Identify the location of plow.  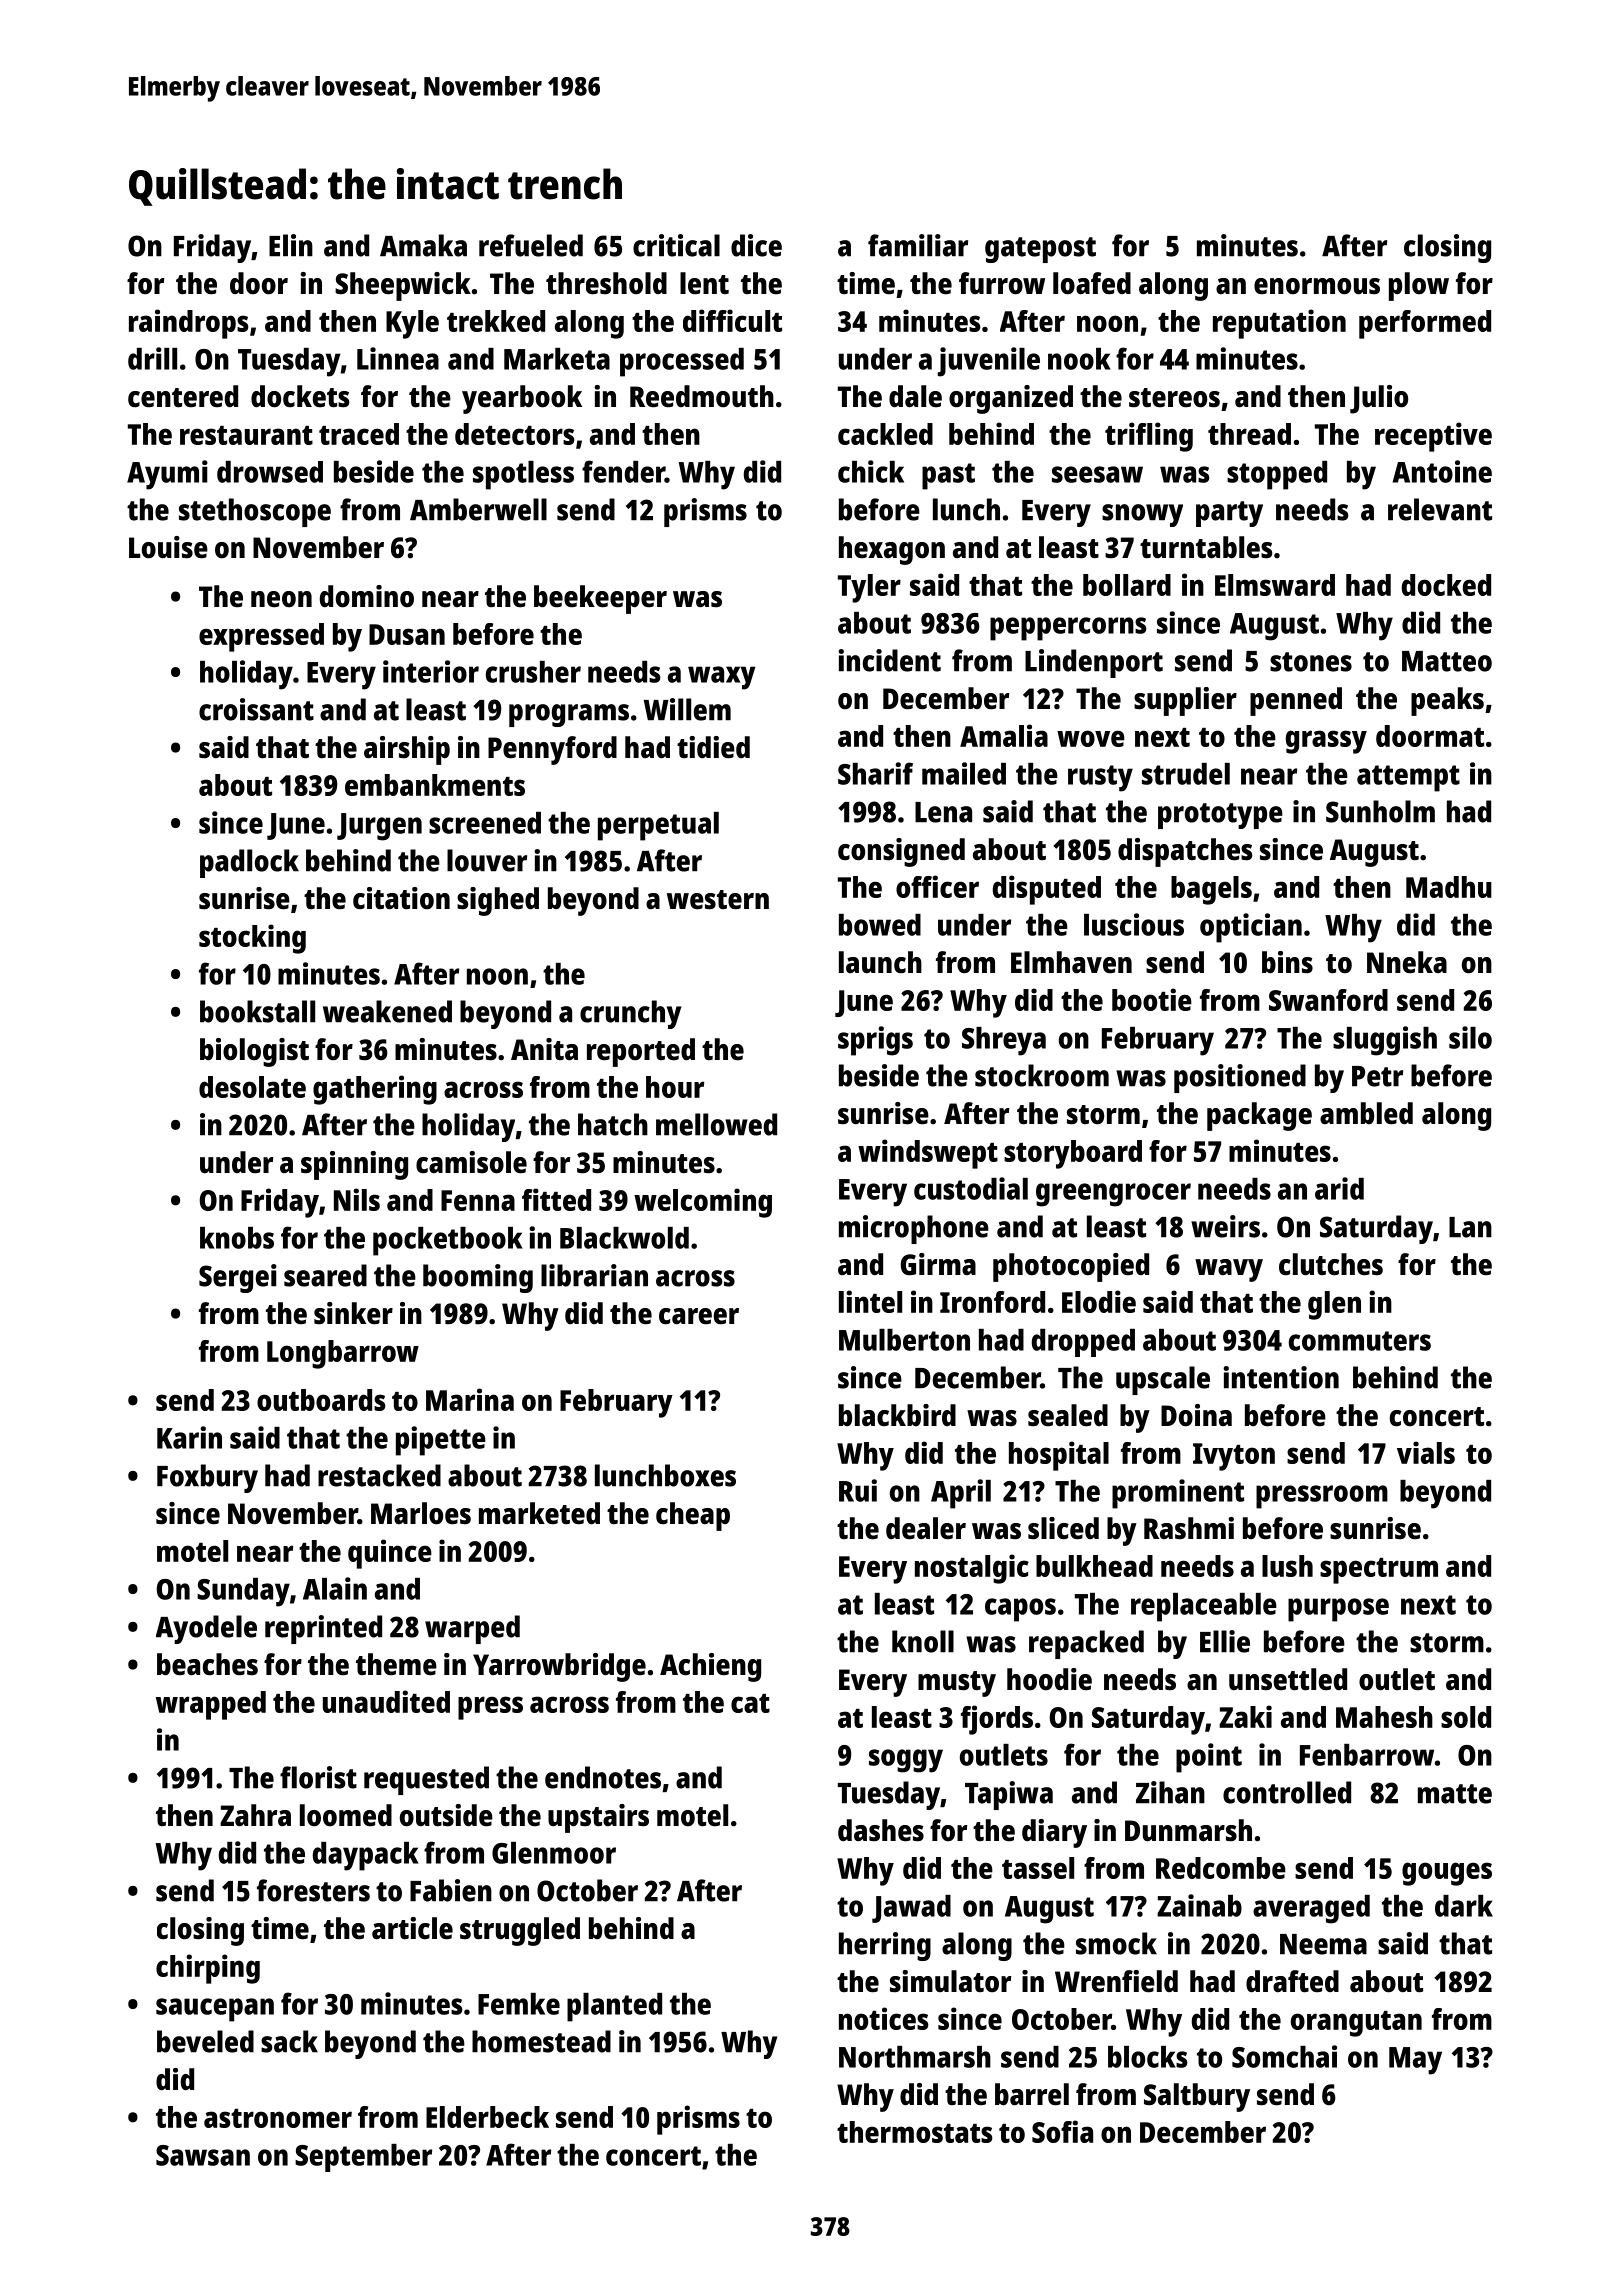
(1419, 286).
